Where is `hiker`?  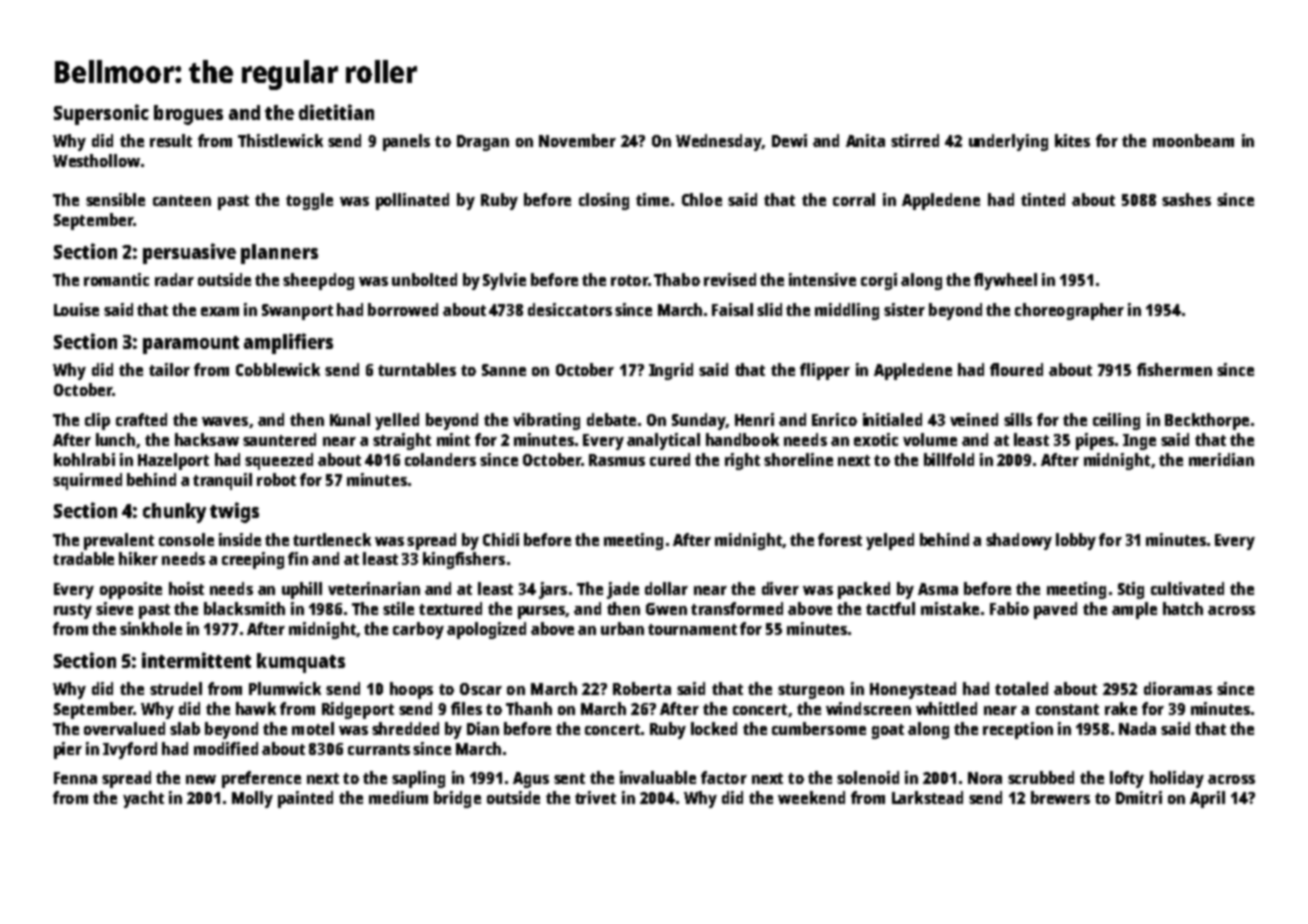 hiker is located at coordinates (138, 558).
